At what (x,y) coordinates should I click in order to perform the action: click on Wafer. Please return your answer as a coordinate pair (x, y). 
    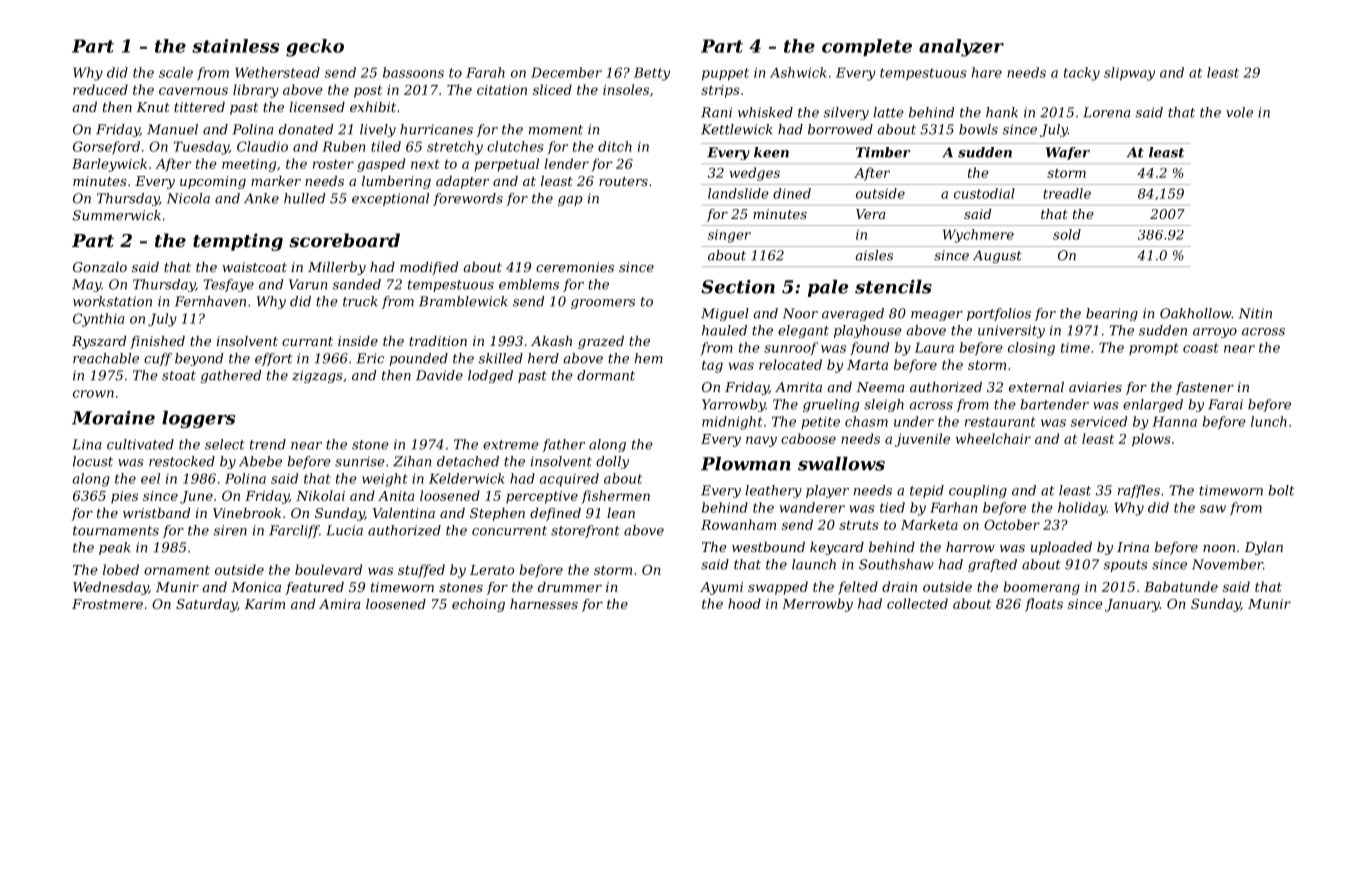
    Looking at the image, I should click on (1068, 153).
